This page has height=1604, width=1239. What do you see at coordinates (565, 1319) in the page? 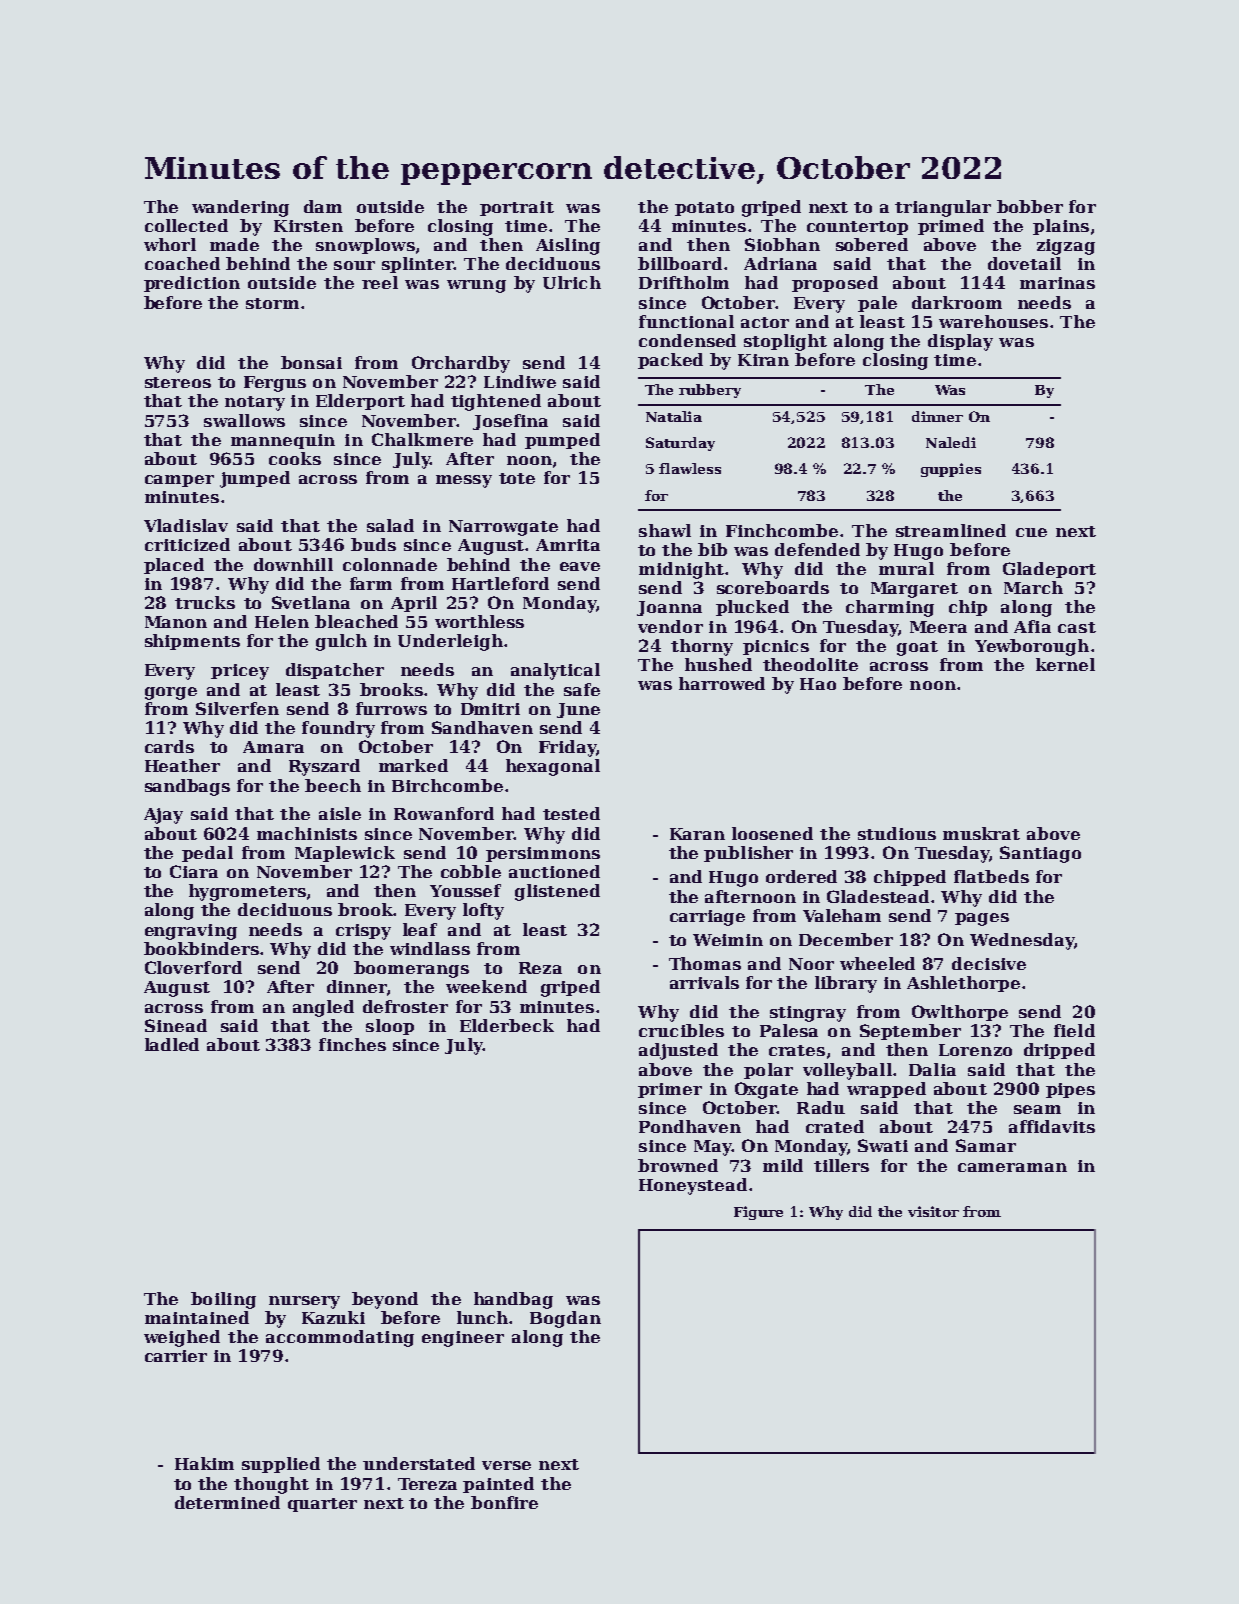
I see `Bogdan` at bounding box center [565, 1319].
